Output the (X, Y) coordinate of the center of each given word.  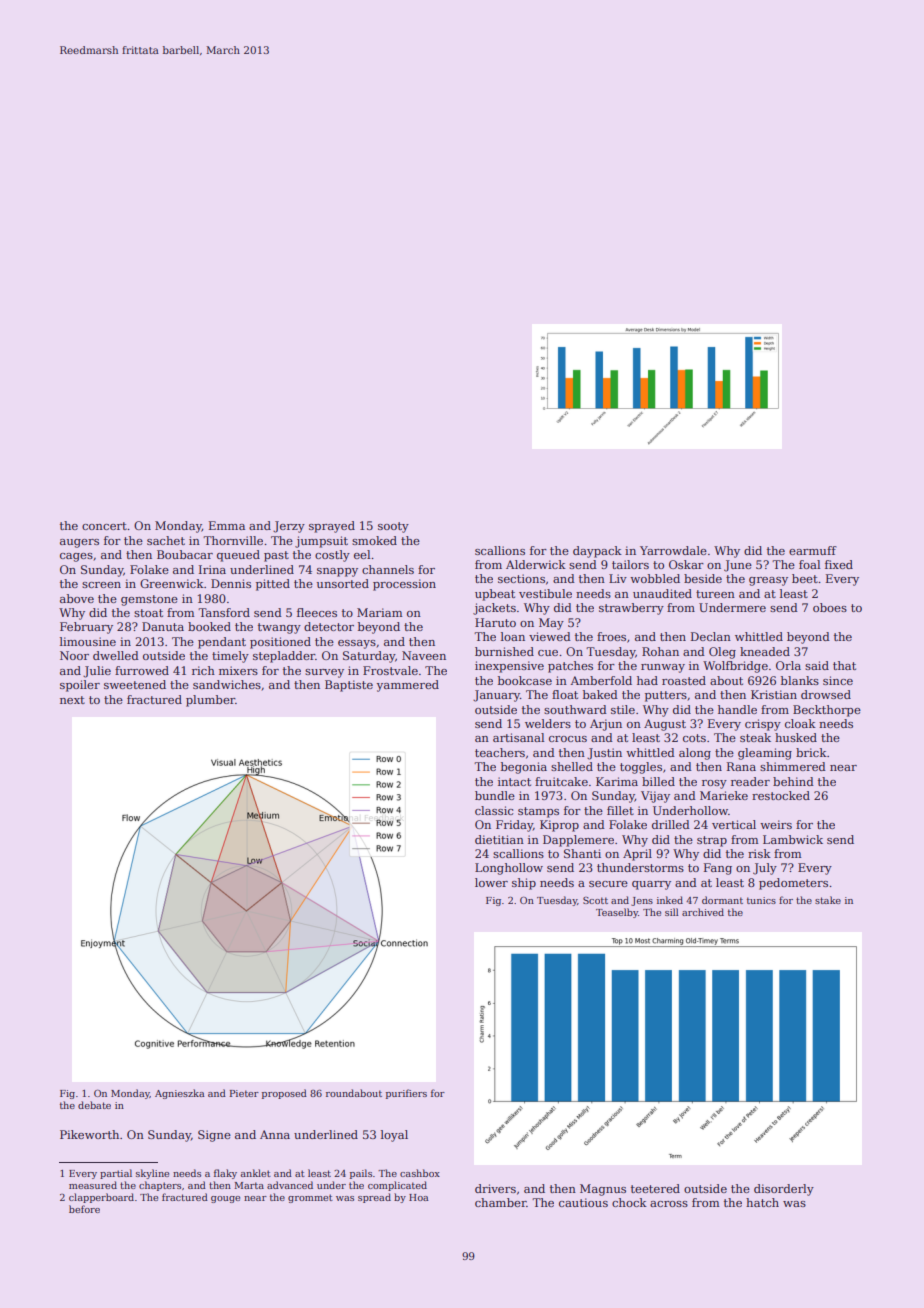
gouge (225, 1199)
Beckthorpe (827, 711)
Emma (227, 525)
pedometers (793, 884)
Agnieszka (180, 1094)
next (72, 700)
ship (524, 884)
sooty (393, 527)
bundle (495, 795)
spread (374, 1198)
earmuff (813, 550)
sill (671, 912)
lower (491, 882)
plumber (210, 701)
